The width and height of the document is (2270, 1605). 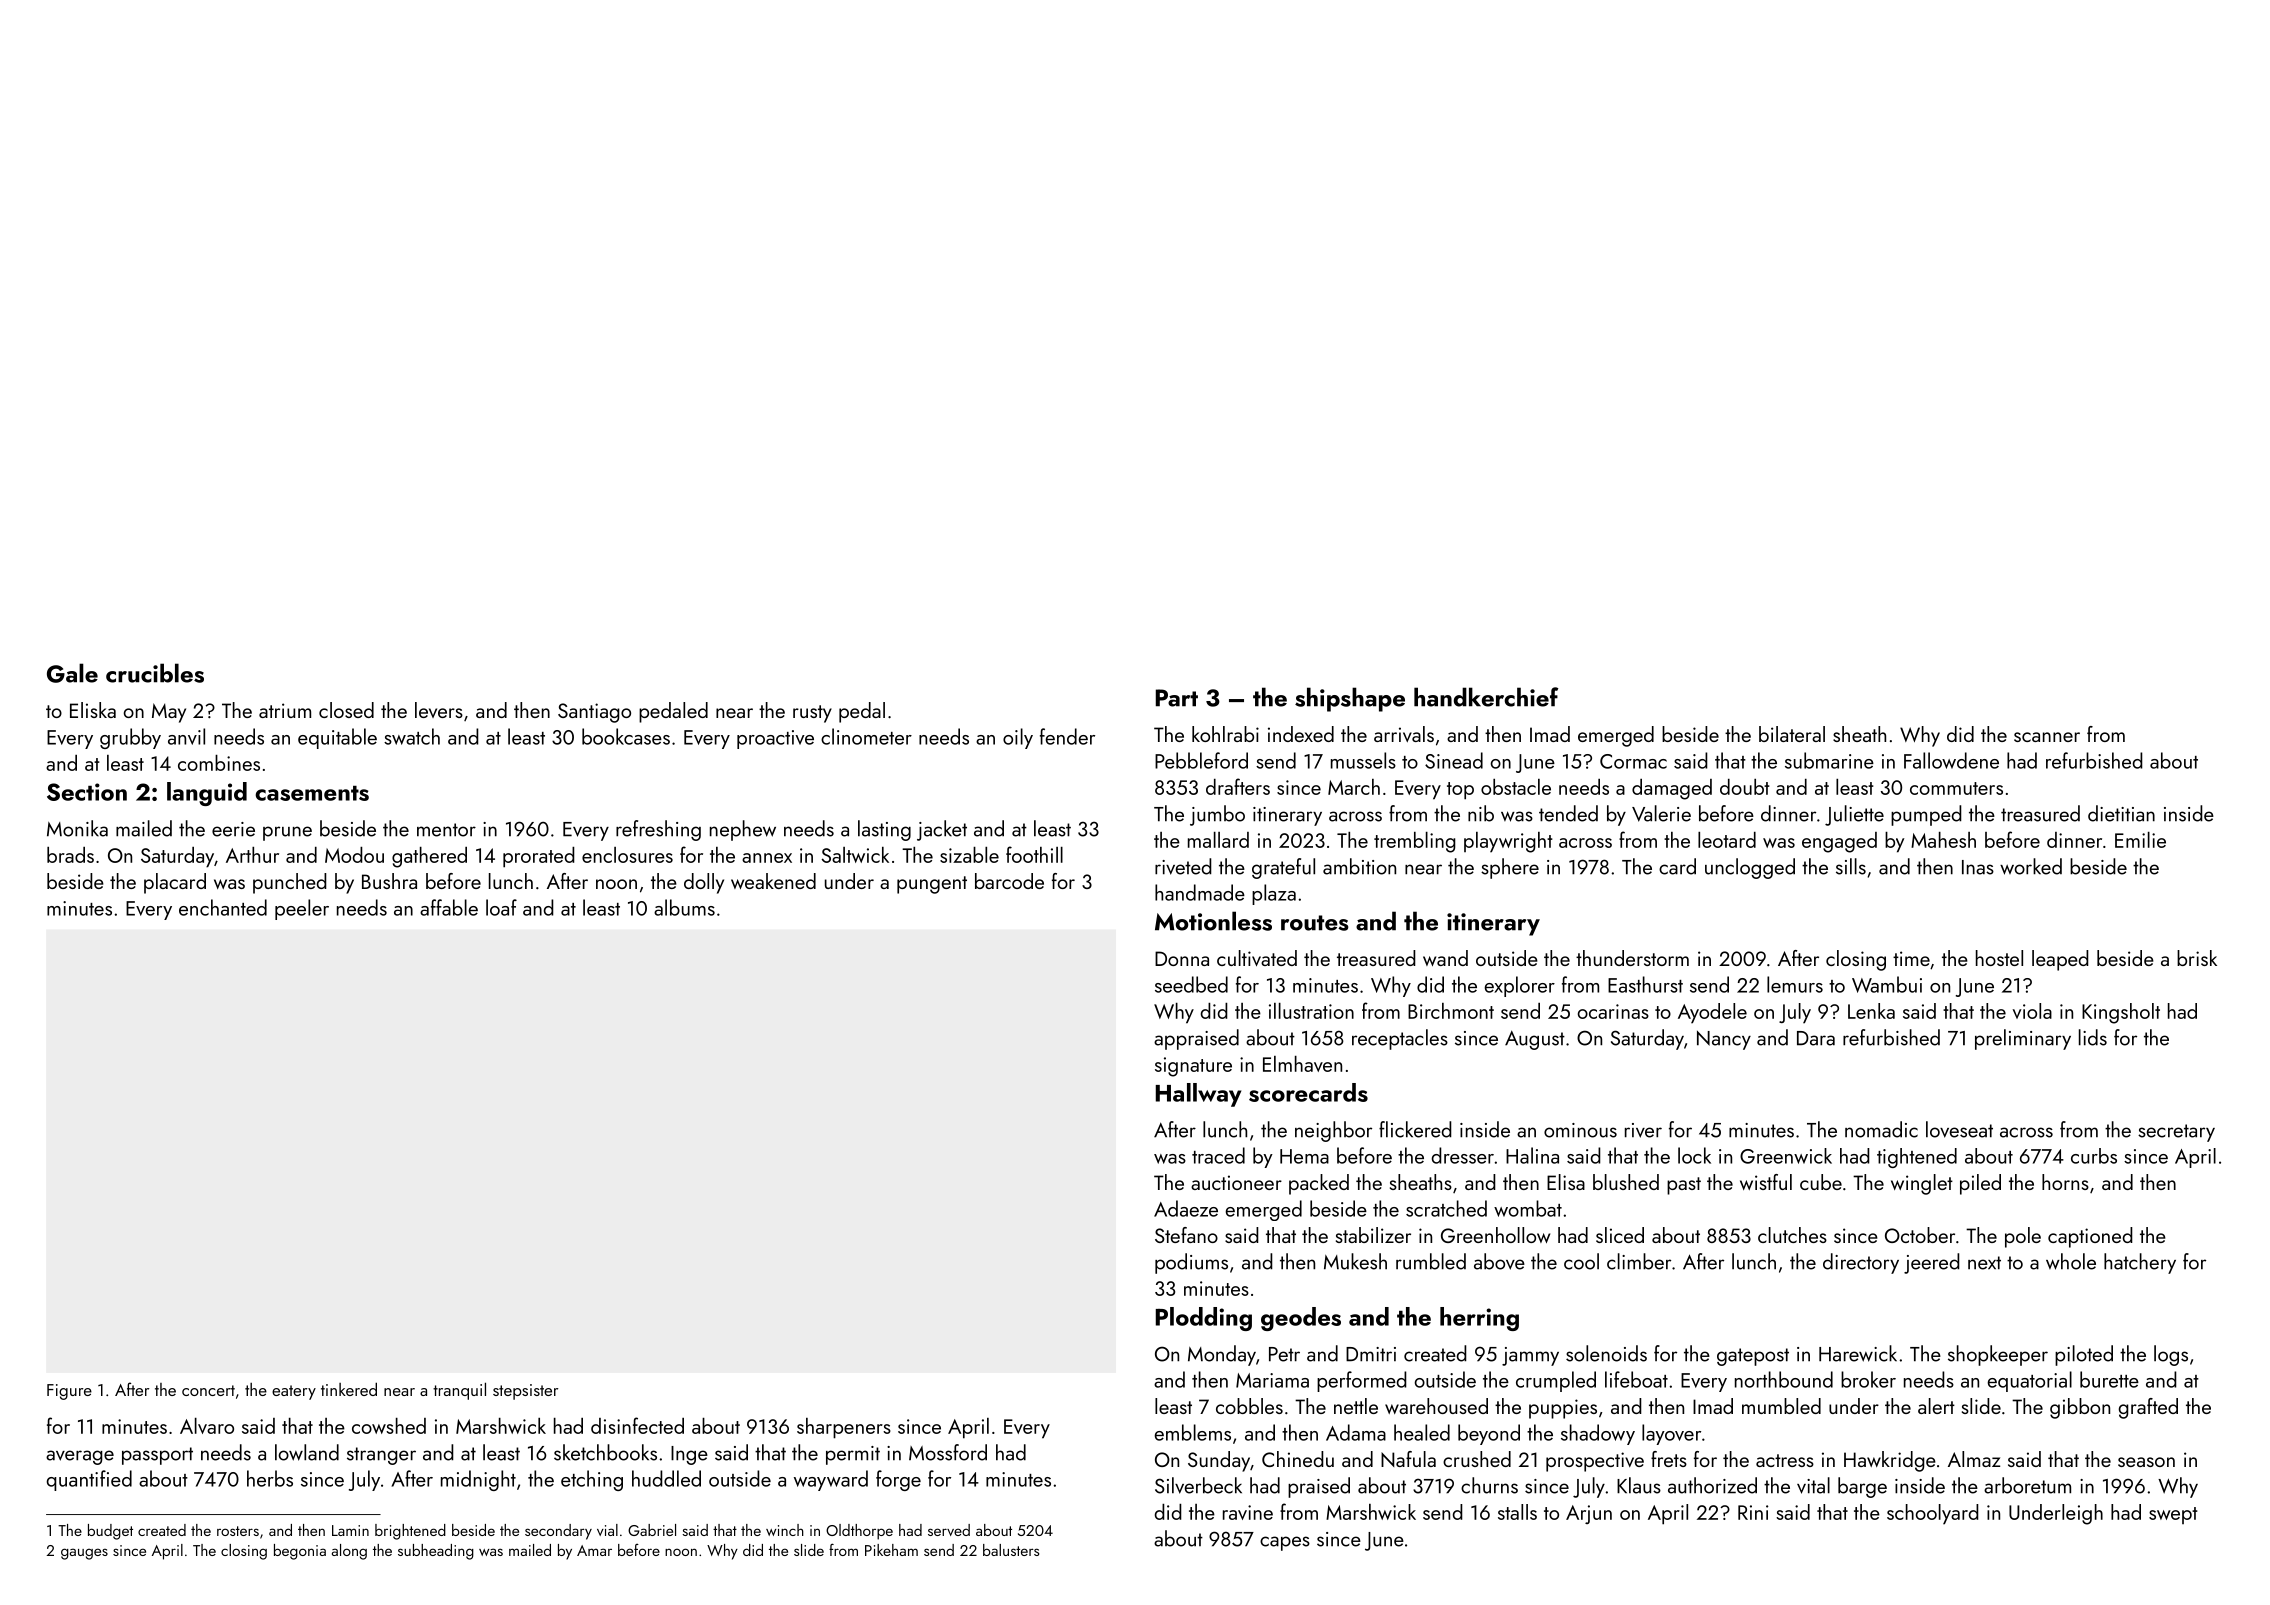 What do you see at coordinates (948, 1452) in the document?
I see `Mossford` at bounding box center [948, 1452].
